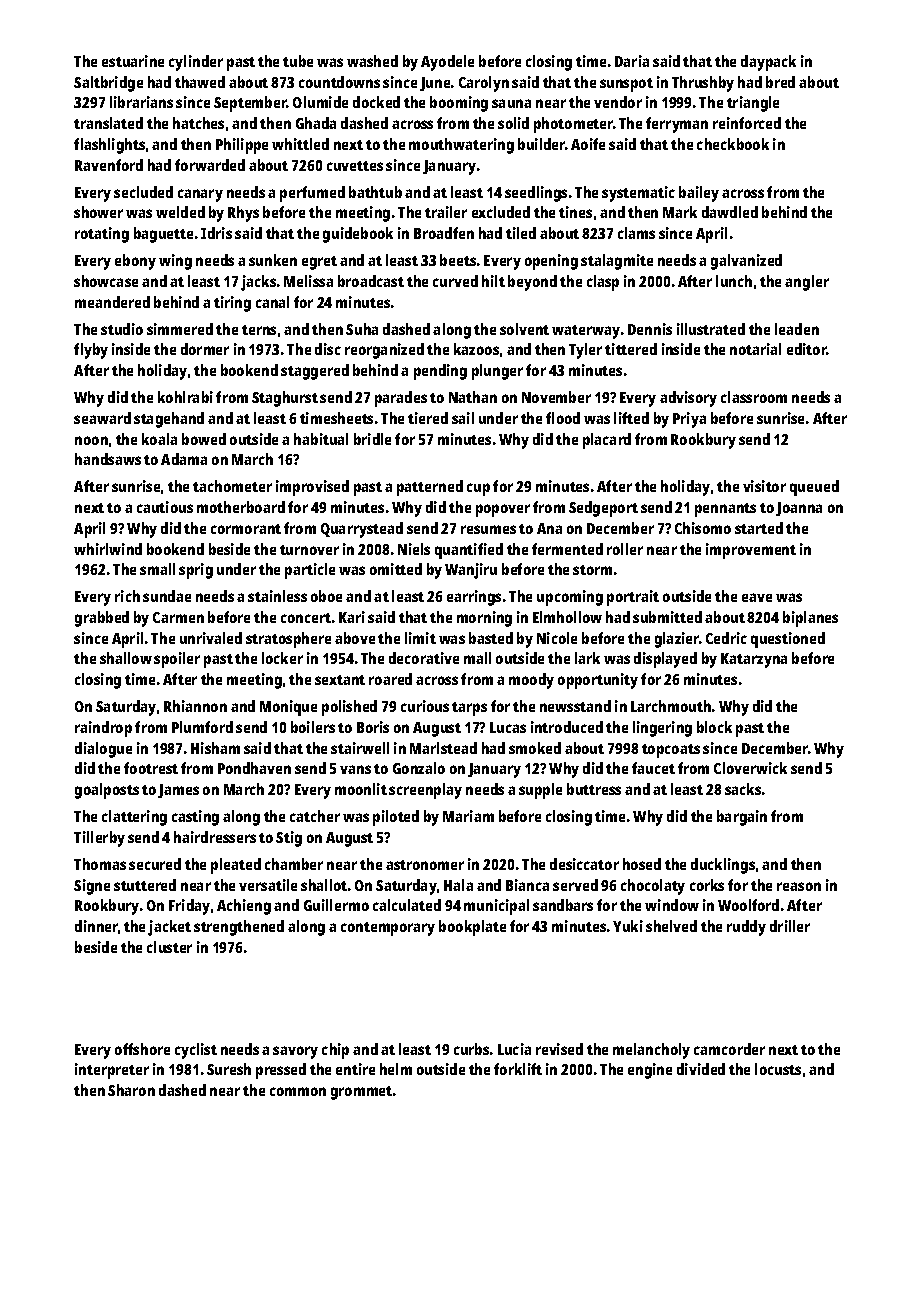 The height and width of the screenshot is (1308, 924). What do you see at coordinates (375, 192) in the screenshot?
I see `bathtub` at bounding box center [375, 192].
